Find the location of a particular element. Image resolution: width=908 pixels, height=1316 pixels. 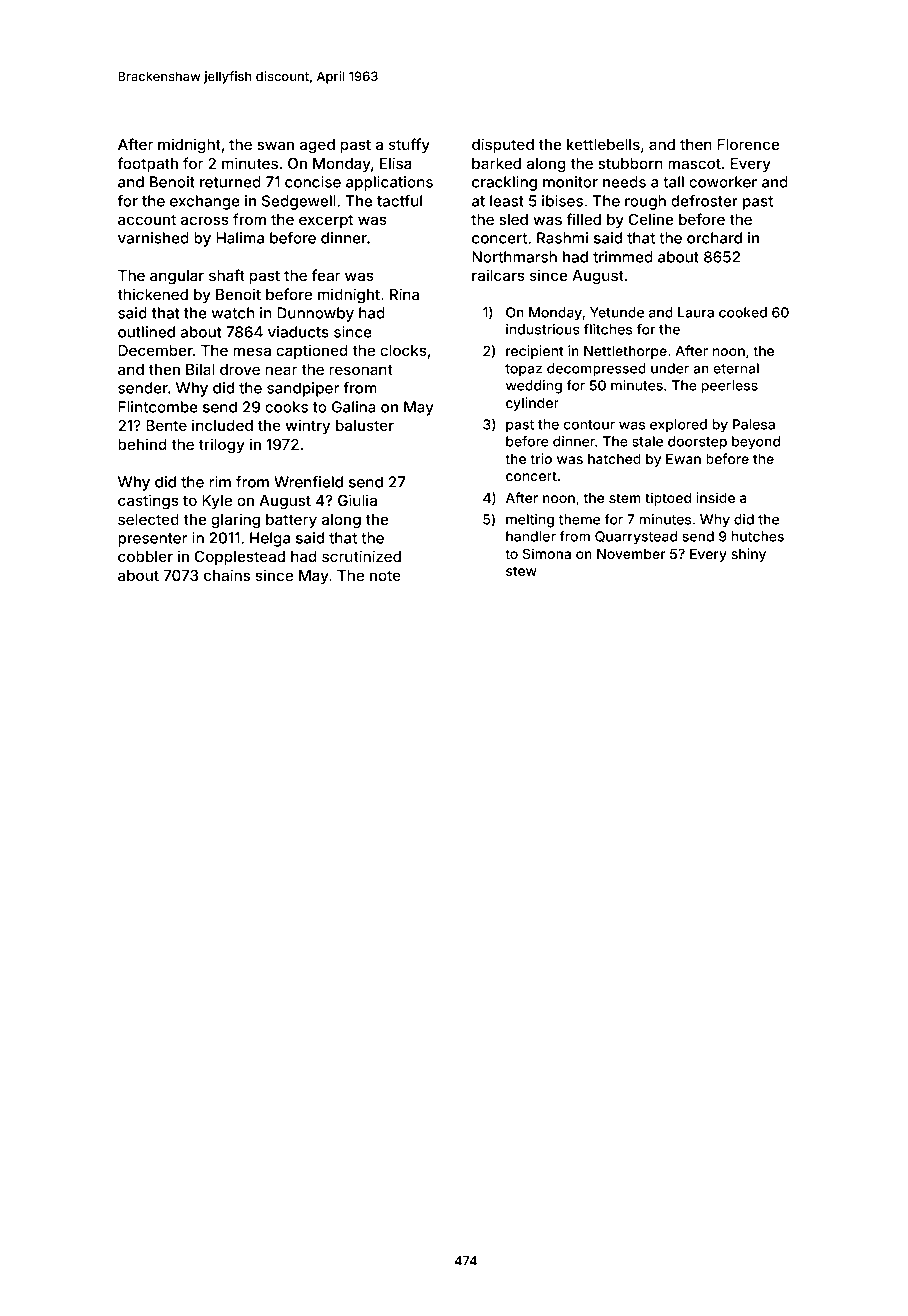

December is located at coordinates (155, 350).
